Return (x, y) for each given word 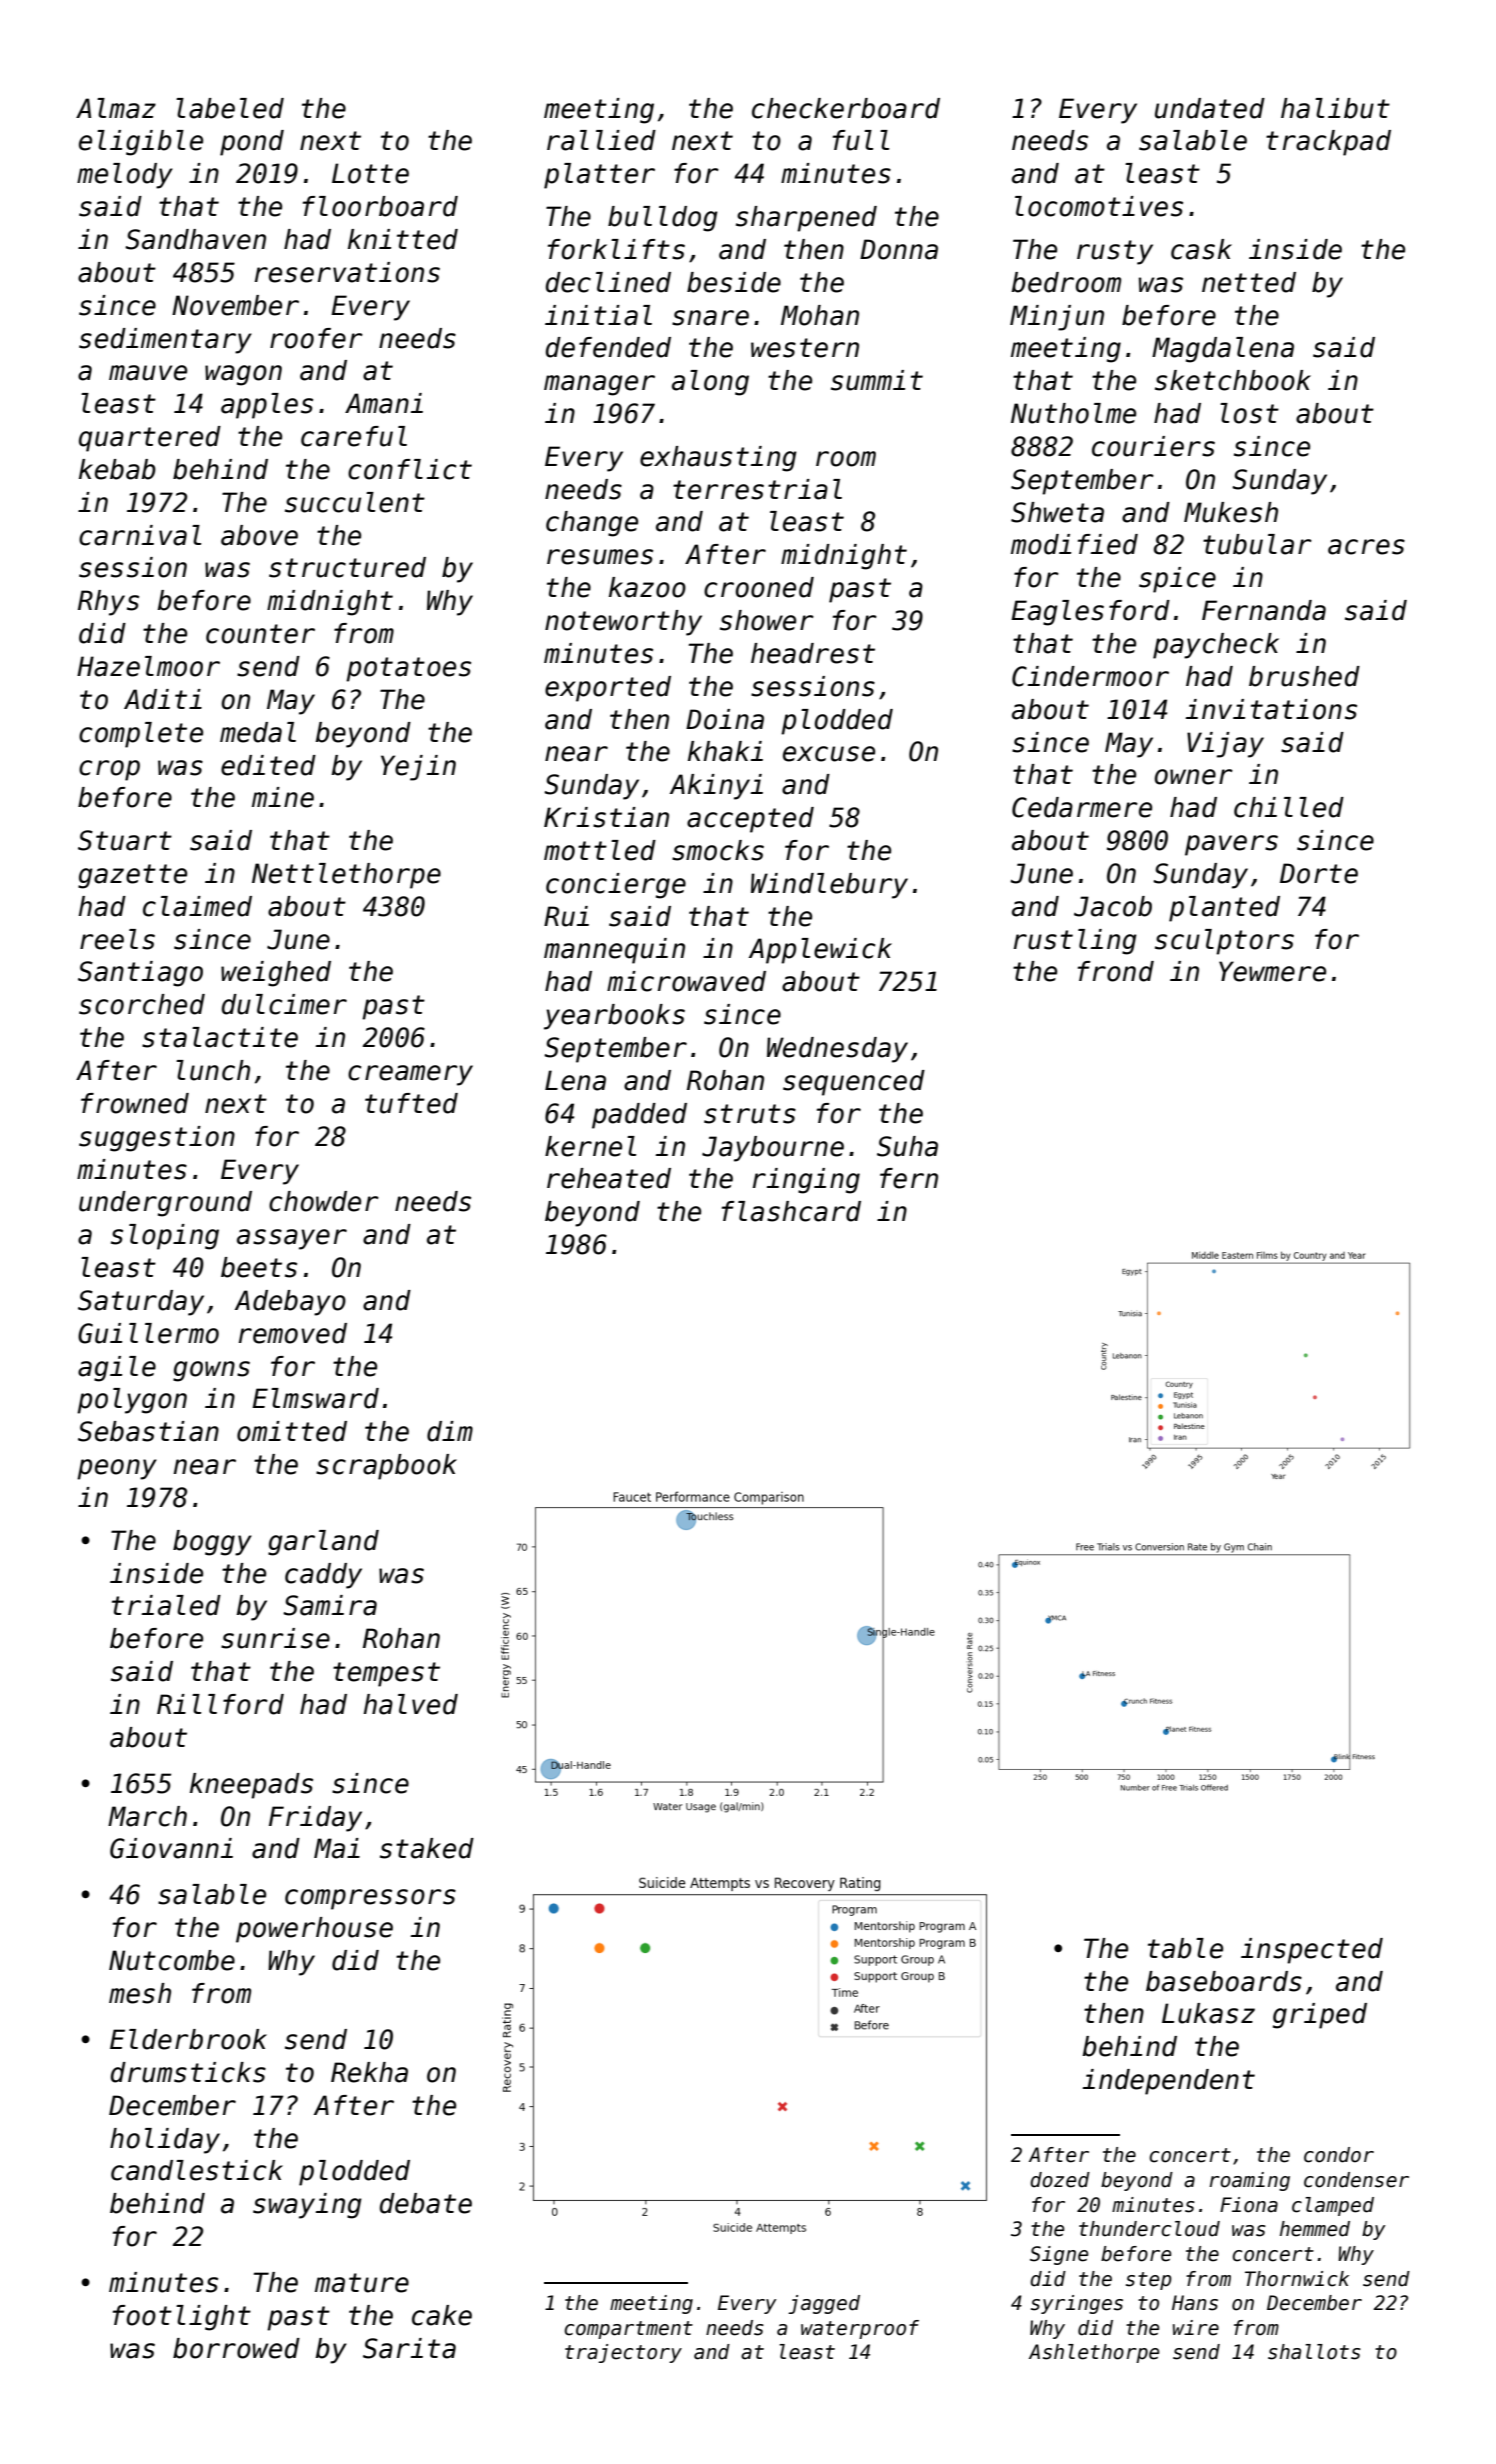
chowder (324, 1201)
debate (426, 2203)
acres (1366, 547)
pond (252, 143)
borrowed (236, 2348)
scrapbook (386, 1467)
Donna (899, 249)
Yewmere (1272, 971)
